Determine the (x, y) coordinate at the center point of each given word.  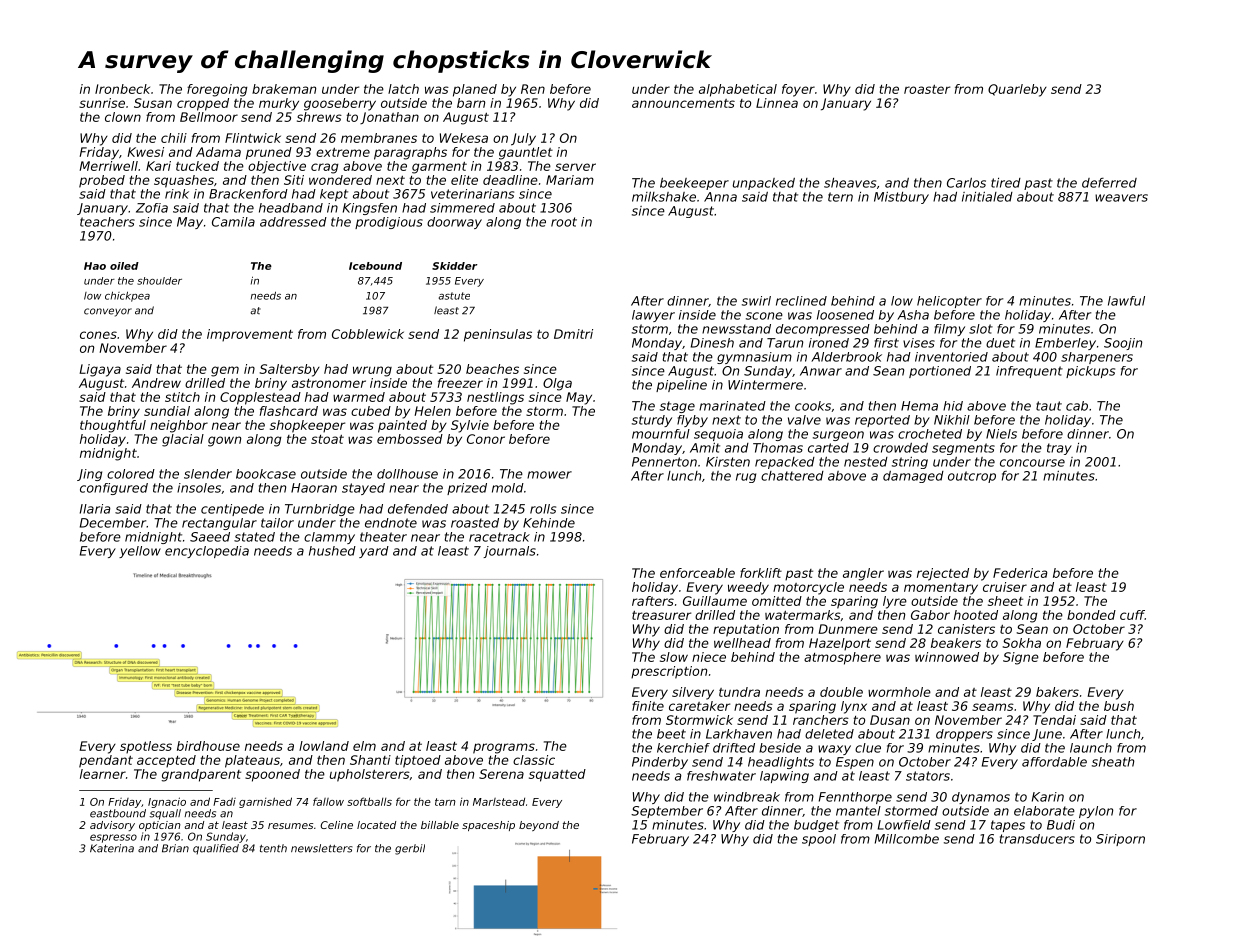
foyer (798, 90)
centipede (232, 510)
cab (1077, 406)
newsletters (322, 848)
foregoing (217, 90)
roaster (927, 89)
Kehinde (549, 523)
